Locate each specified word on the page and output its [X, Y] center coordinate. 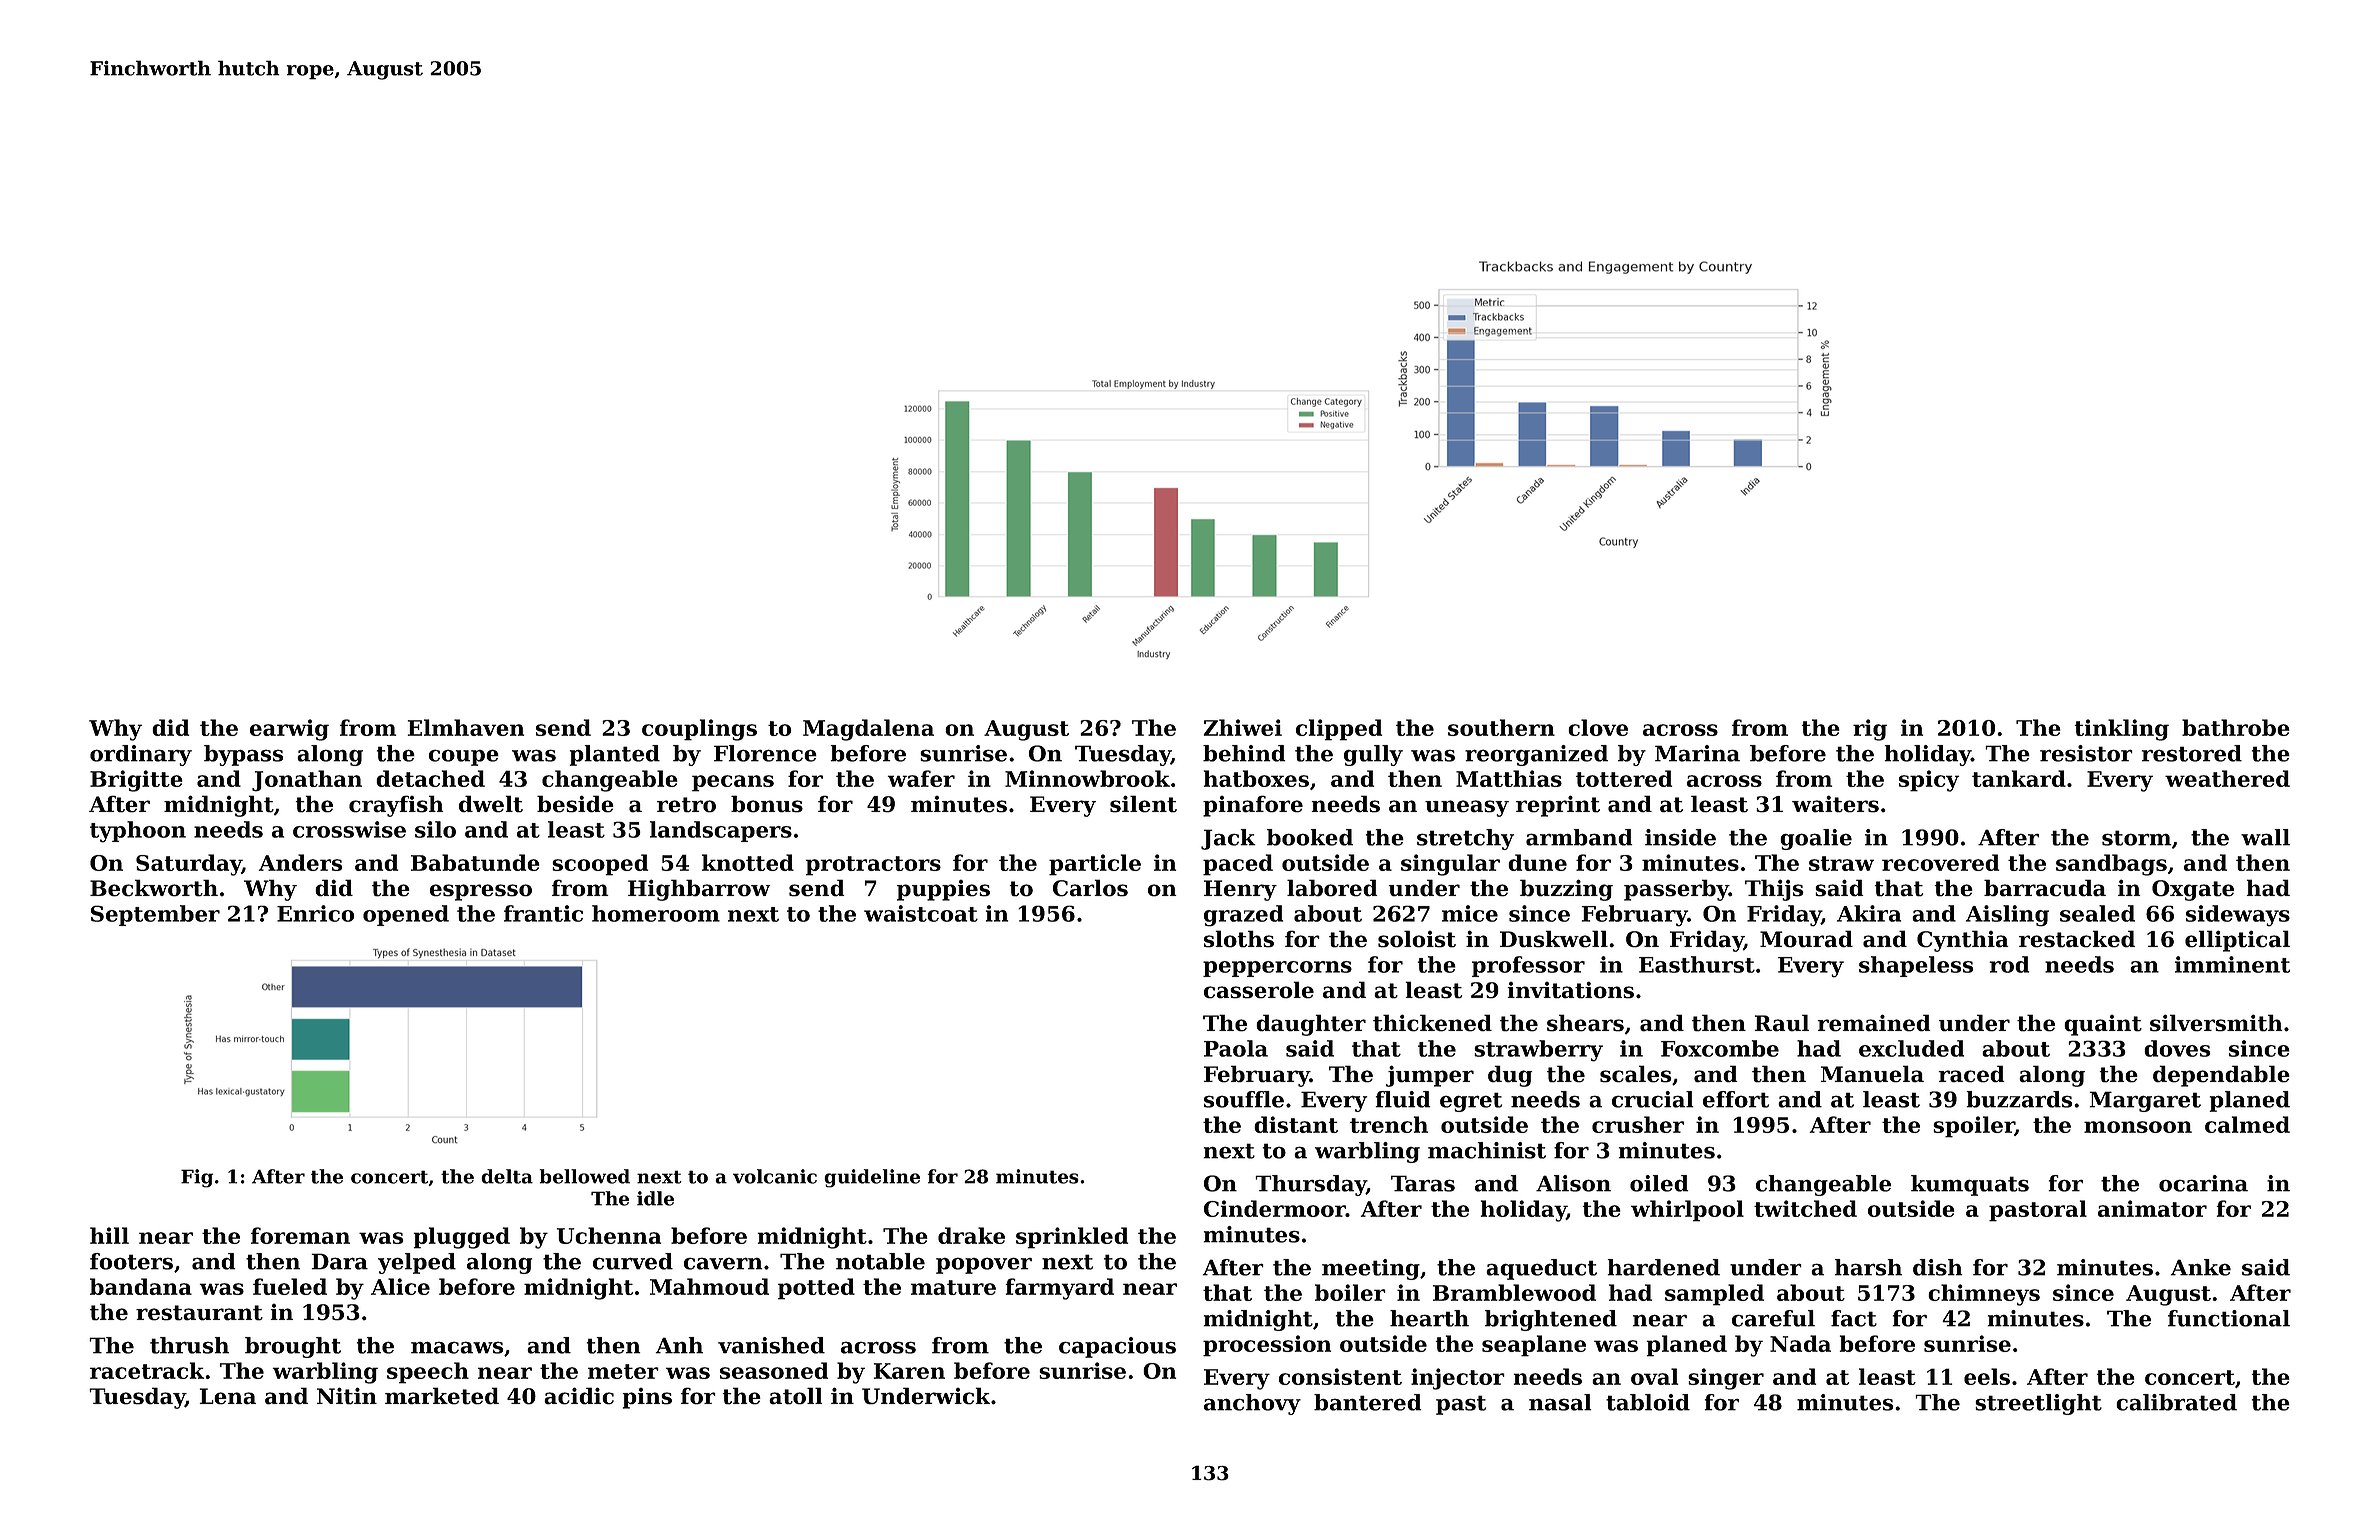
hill [109, 1235]
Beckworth [154, 888]
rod [2009, 964]
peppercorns [1277, 969]
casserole [1259, 990]
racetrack [147, 1370]
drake [971, 1235]
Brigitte [136, 781]
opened [406, 915]
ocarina [2203, 1183]
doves [2177, 1048]
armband [1579, 837]
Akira [1869, 913]
